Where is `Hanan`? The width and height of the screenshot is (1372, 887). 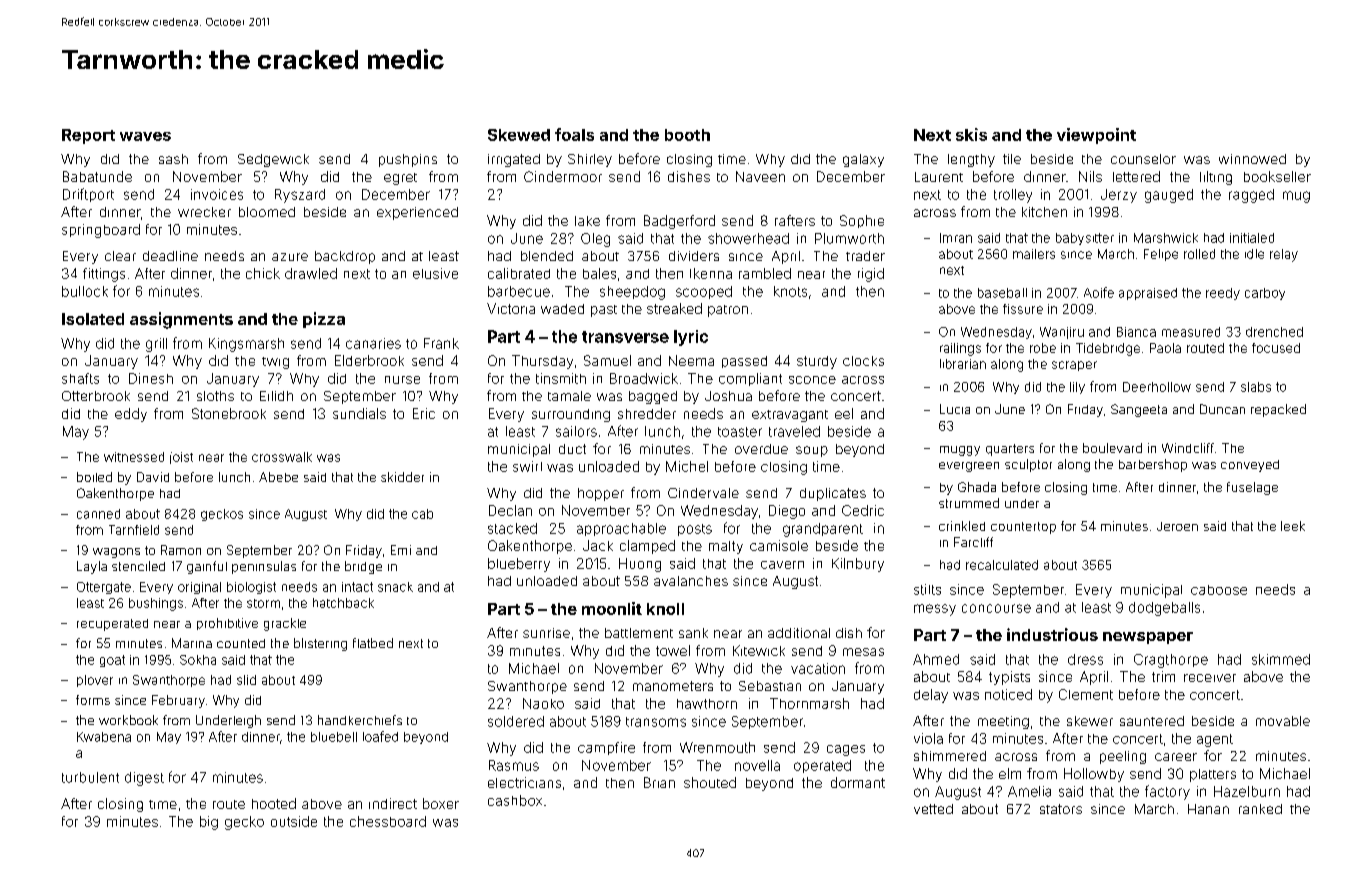 Hanan is located at coordinates (1208, 809).
